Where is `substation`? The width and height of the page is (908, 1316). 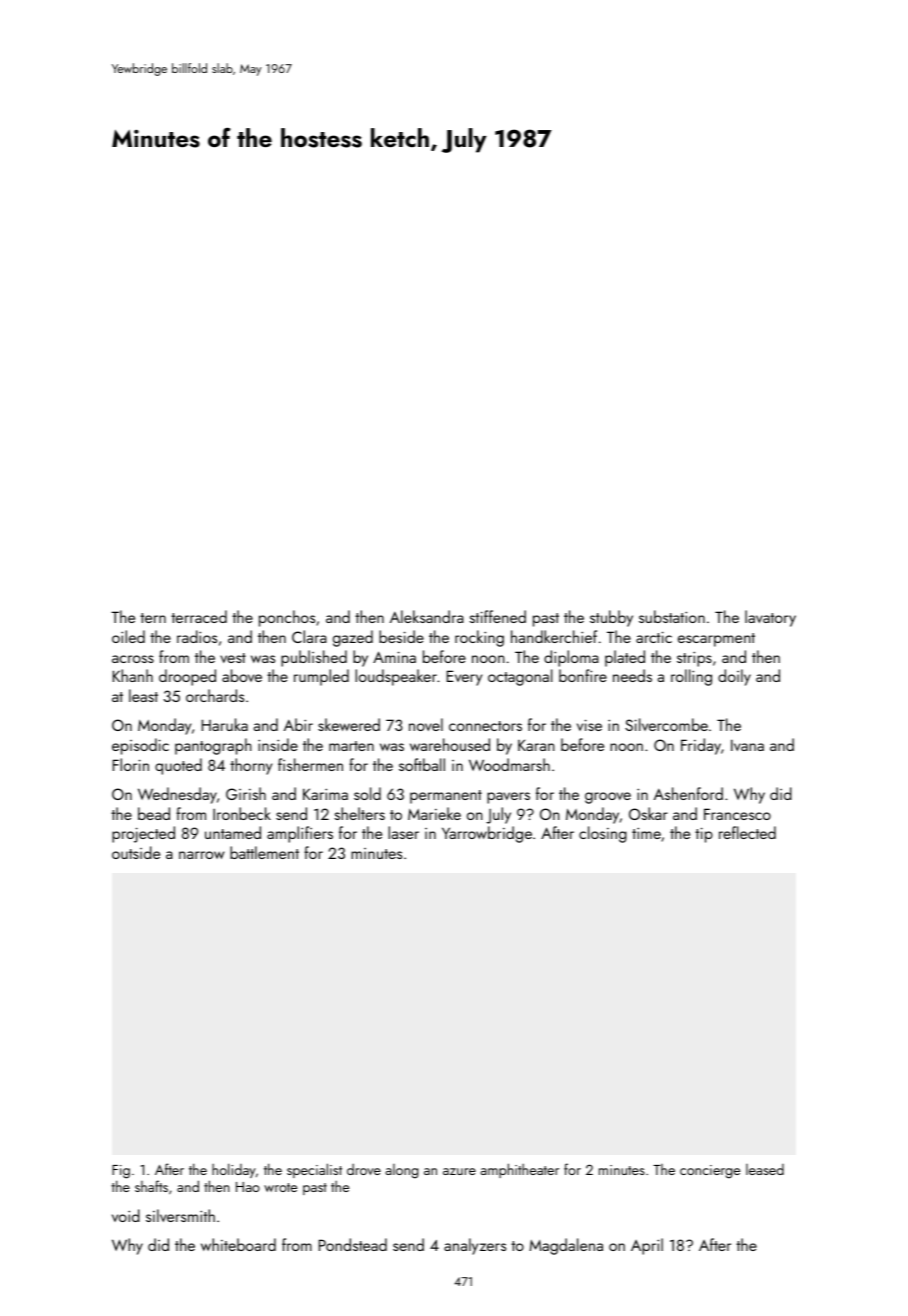 substation is located at coordinates (672, 616).
